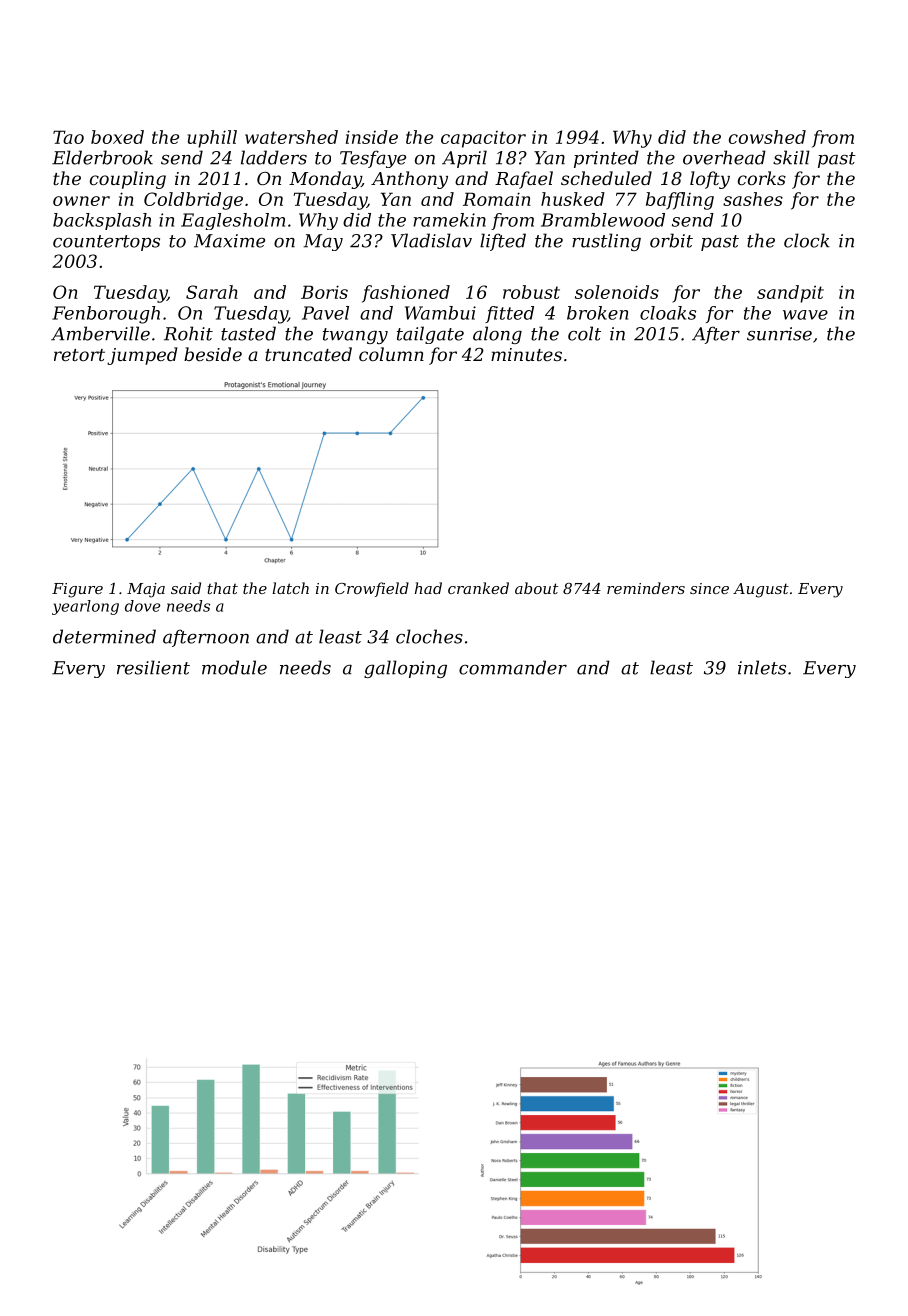  Describe the element at coordinates (142, 356) in the screenshot. I see `jumped` at that location.
